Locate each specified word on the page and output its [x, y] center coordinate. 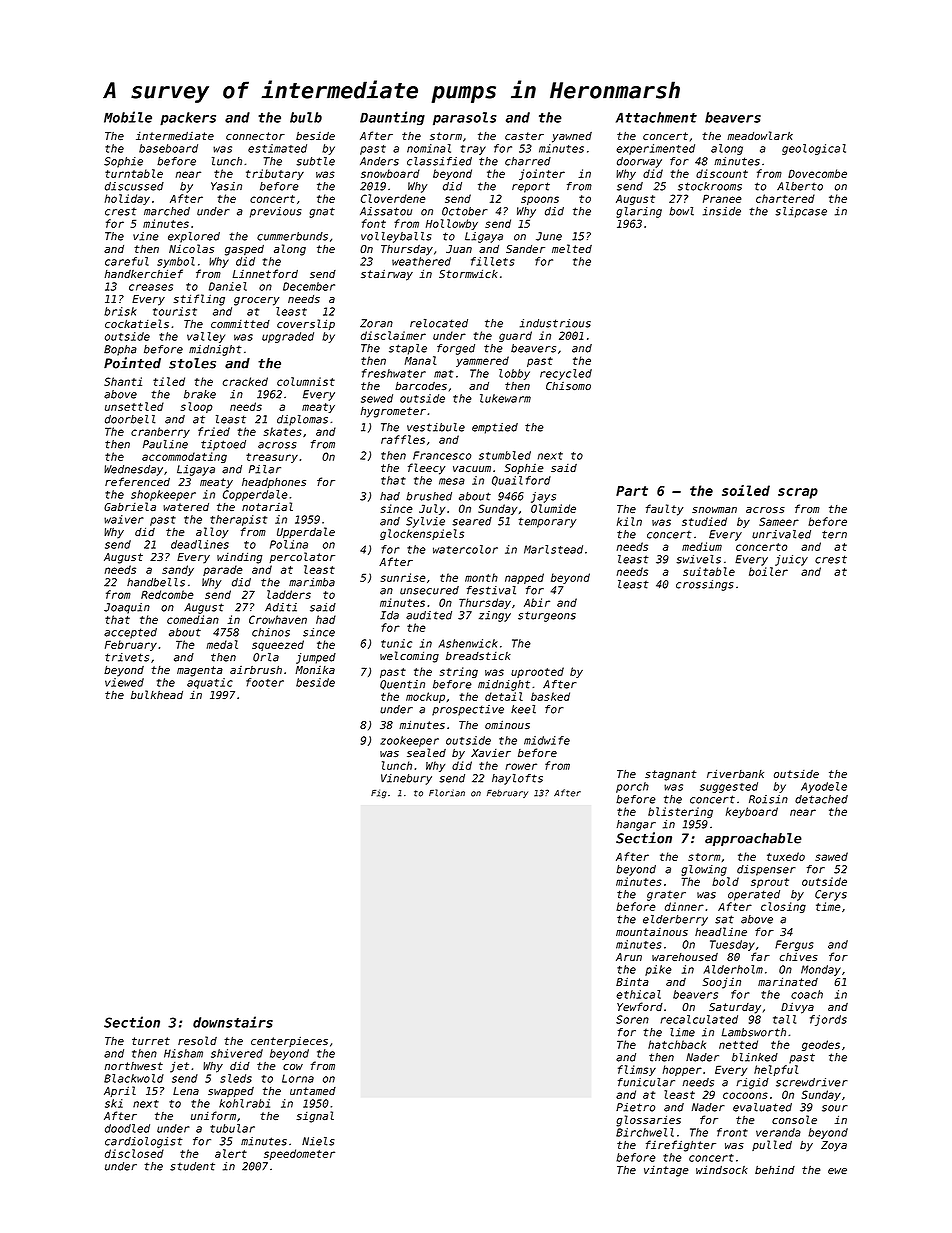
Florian [447, 793]
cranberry [160, 432]
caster [524, 136]
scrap [798, 493]
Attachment [656, 117]
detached [821, 799]
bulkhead [157, 694]
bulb [306, 117]
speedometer [299, 1154]
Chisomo [568, 386]
